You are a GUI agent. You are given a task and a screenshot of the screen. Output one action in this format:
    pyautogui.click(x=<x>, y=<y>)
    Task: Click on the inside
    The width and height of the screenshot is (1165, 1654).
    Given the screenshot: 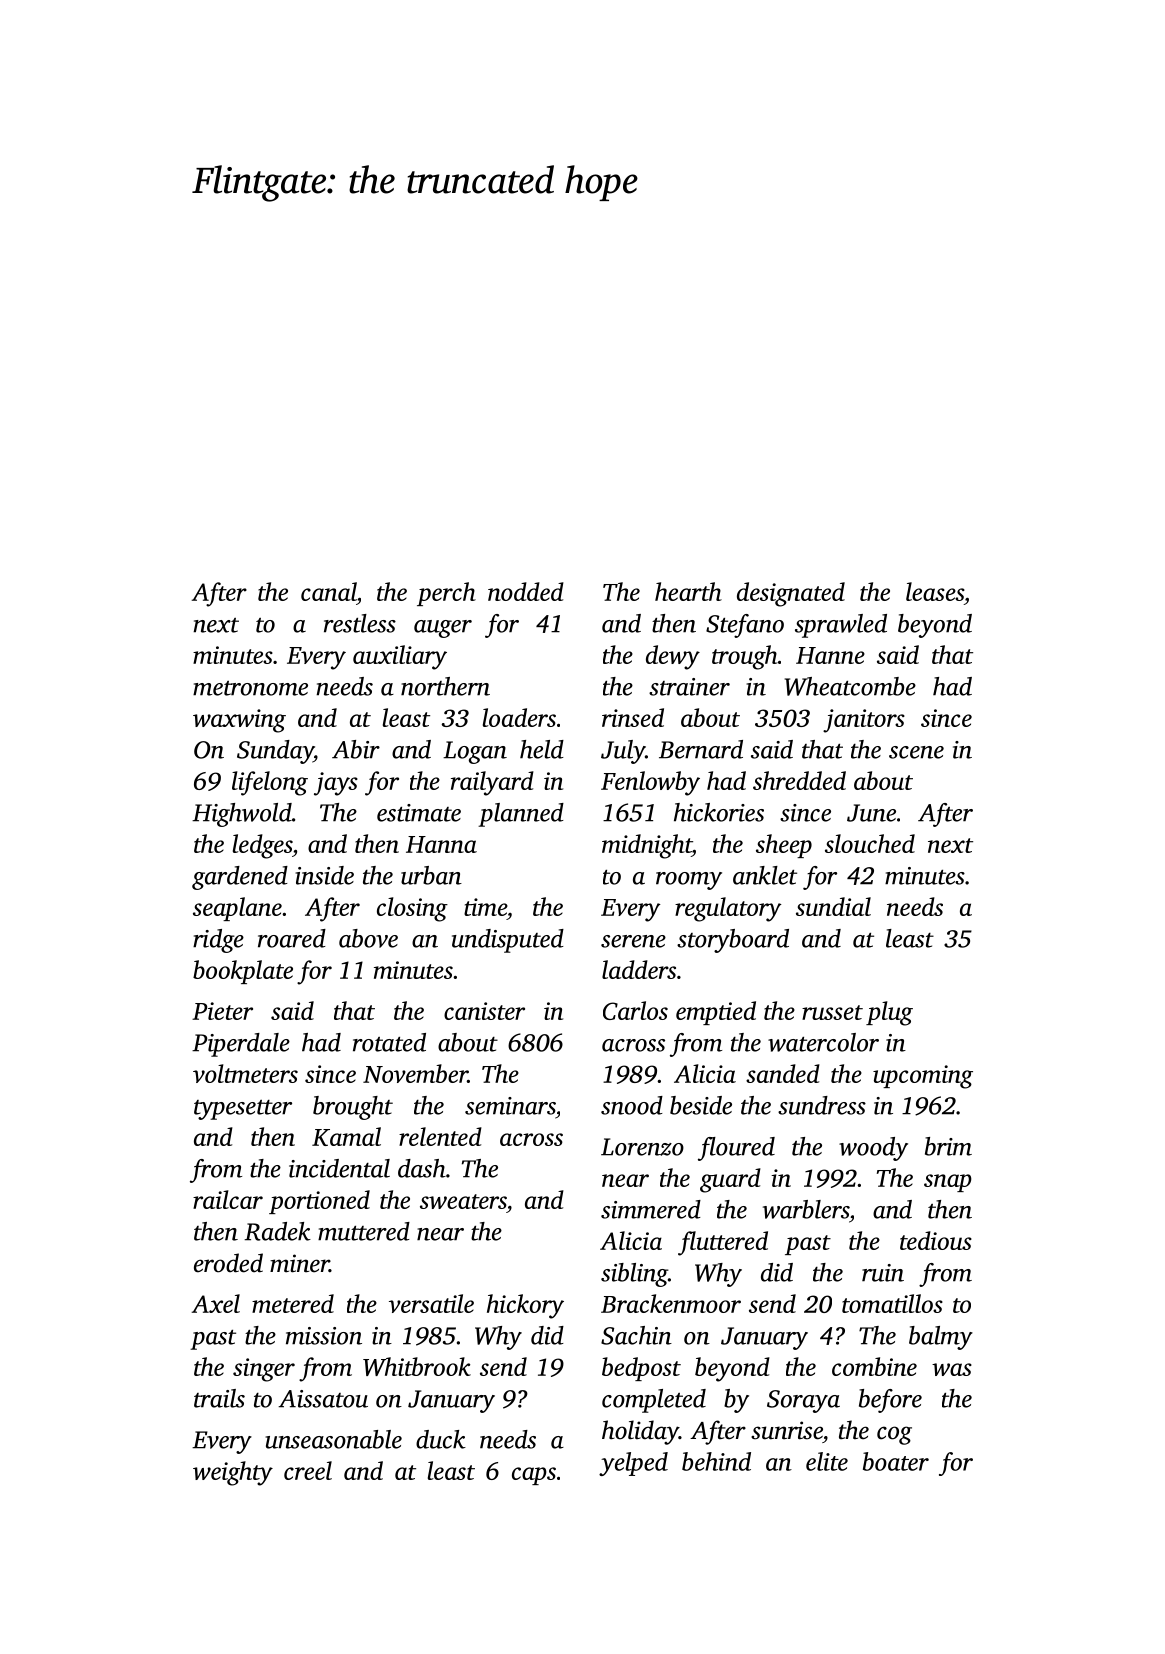 What is the action you would take?
    pyautogui.click(x=324, y=875)
